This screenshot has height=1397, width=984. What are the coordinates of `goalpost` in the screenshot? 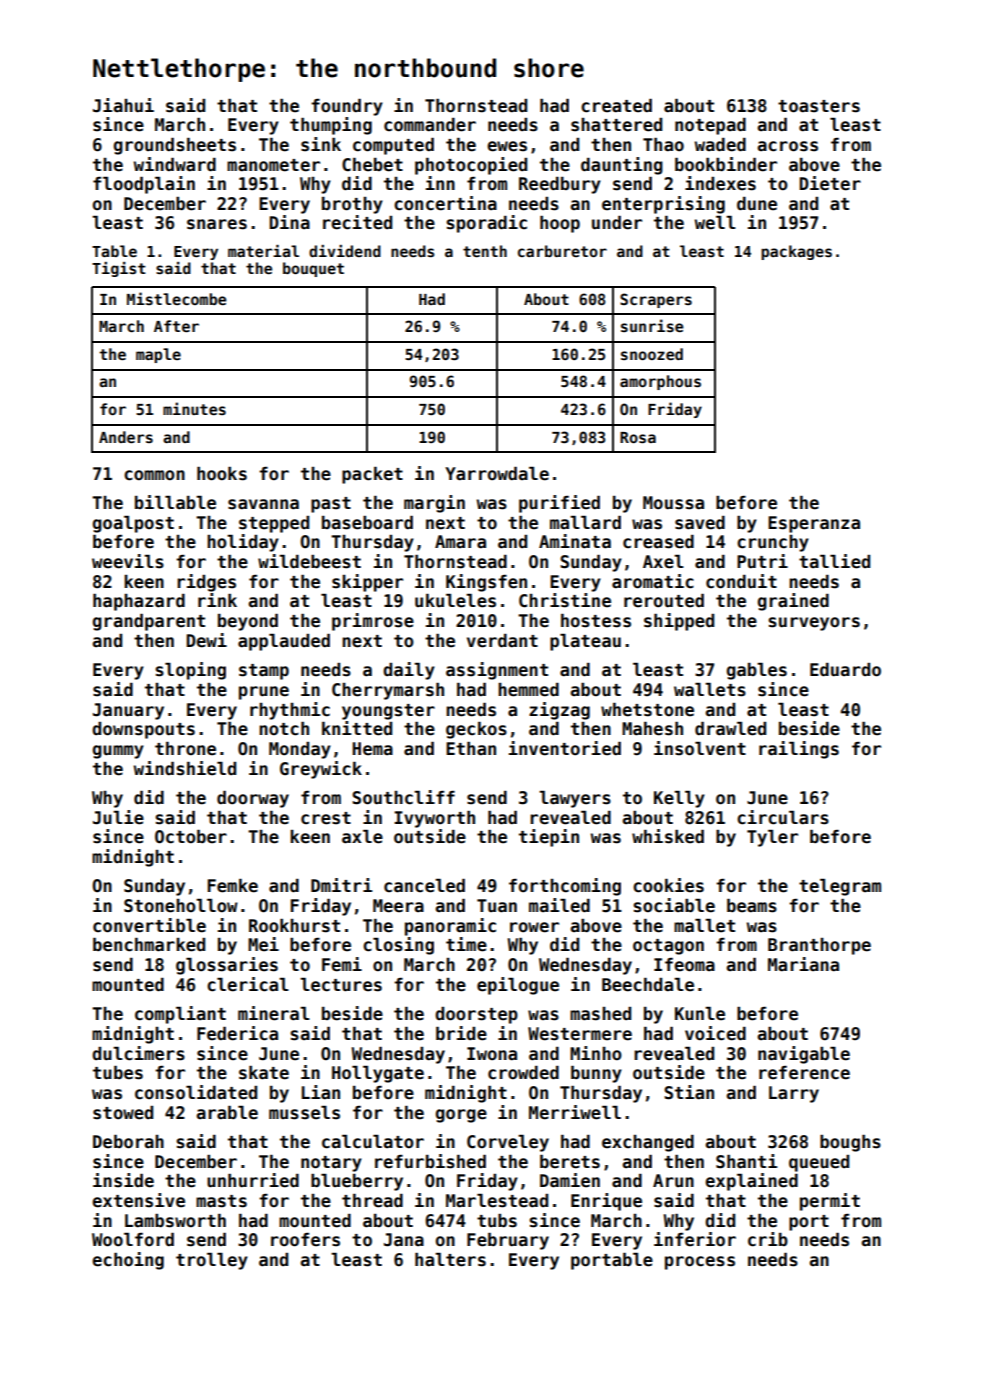 It's located at (133, 524).
